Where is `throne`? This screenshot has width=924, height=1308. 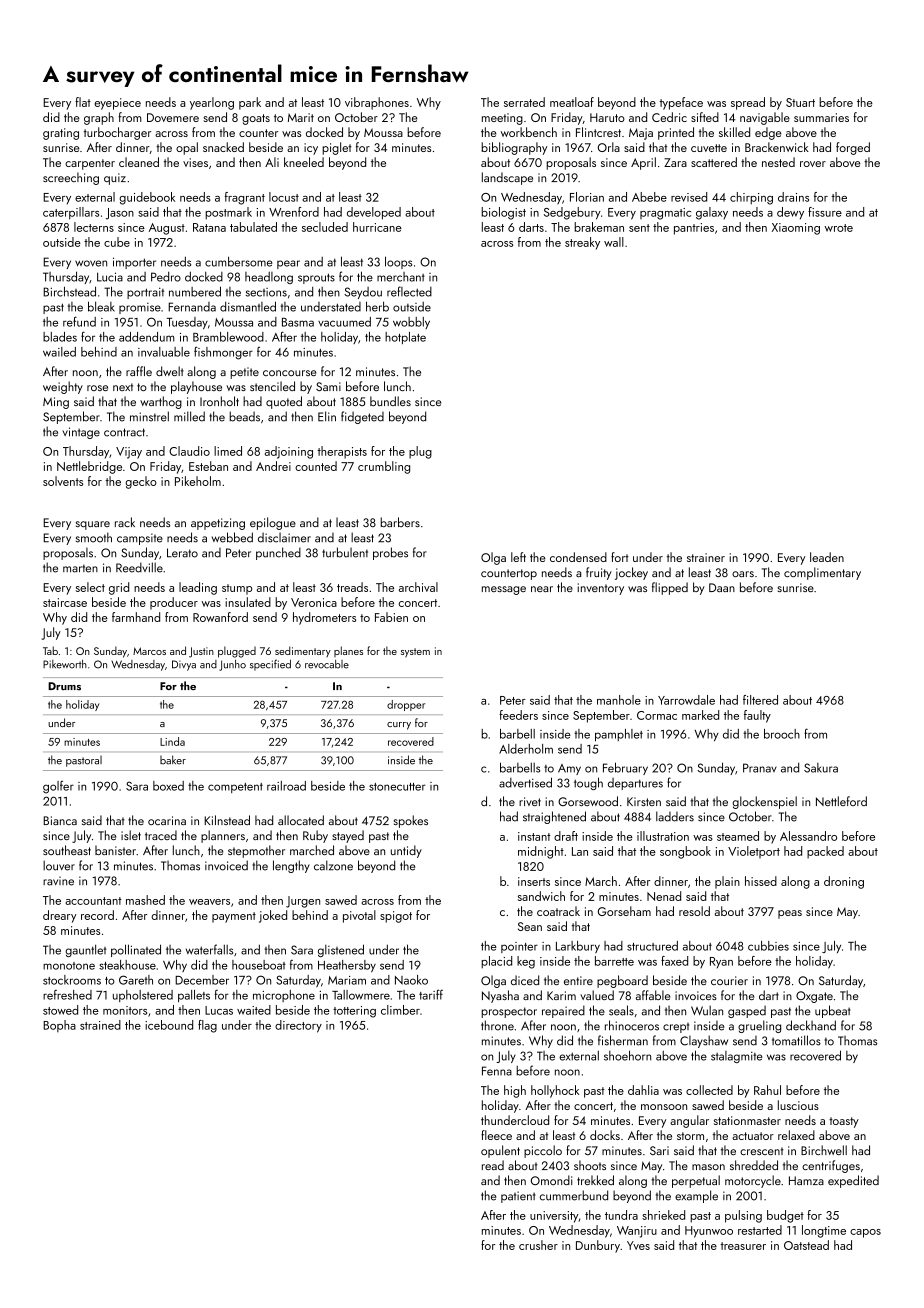
throne is located at coordinates (497, 1025).
